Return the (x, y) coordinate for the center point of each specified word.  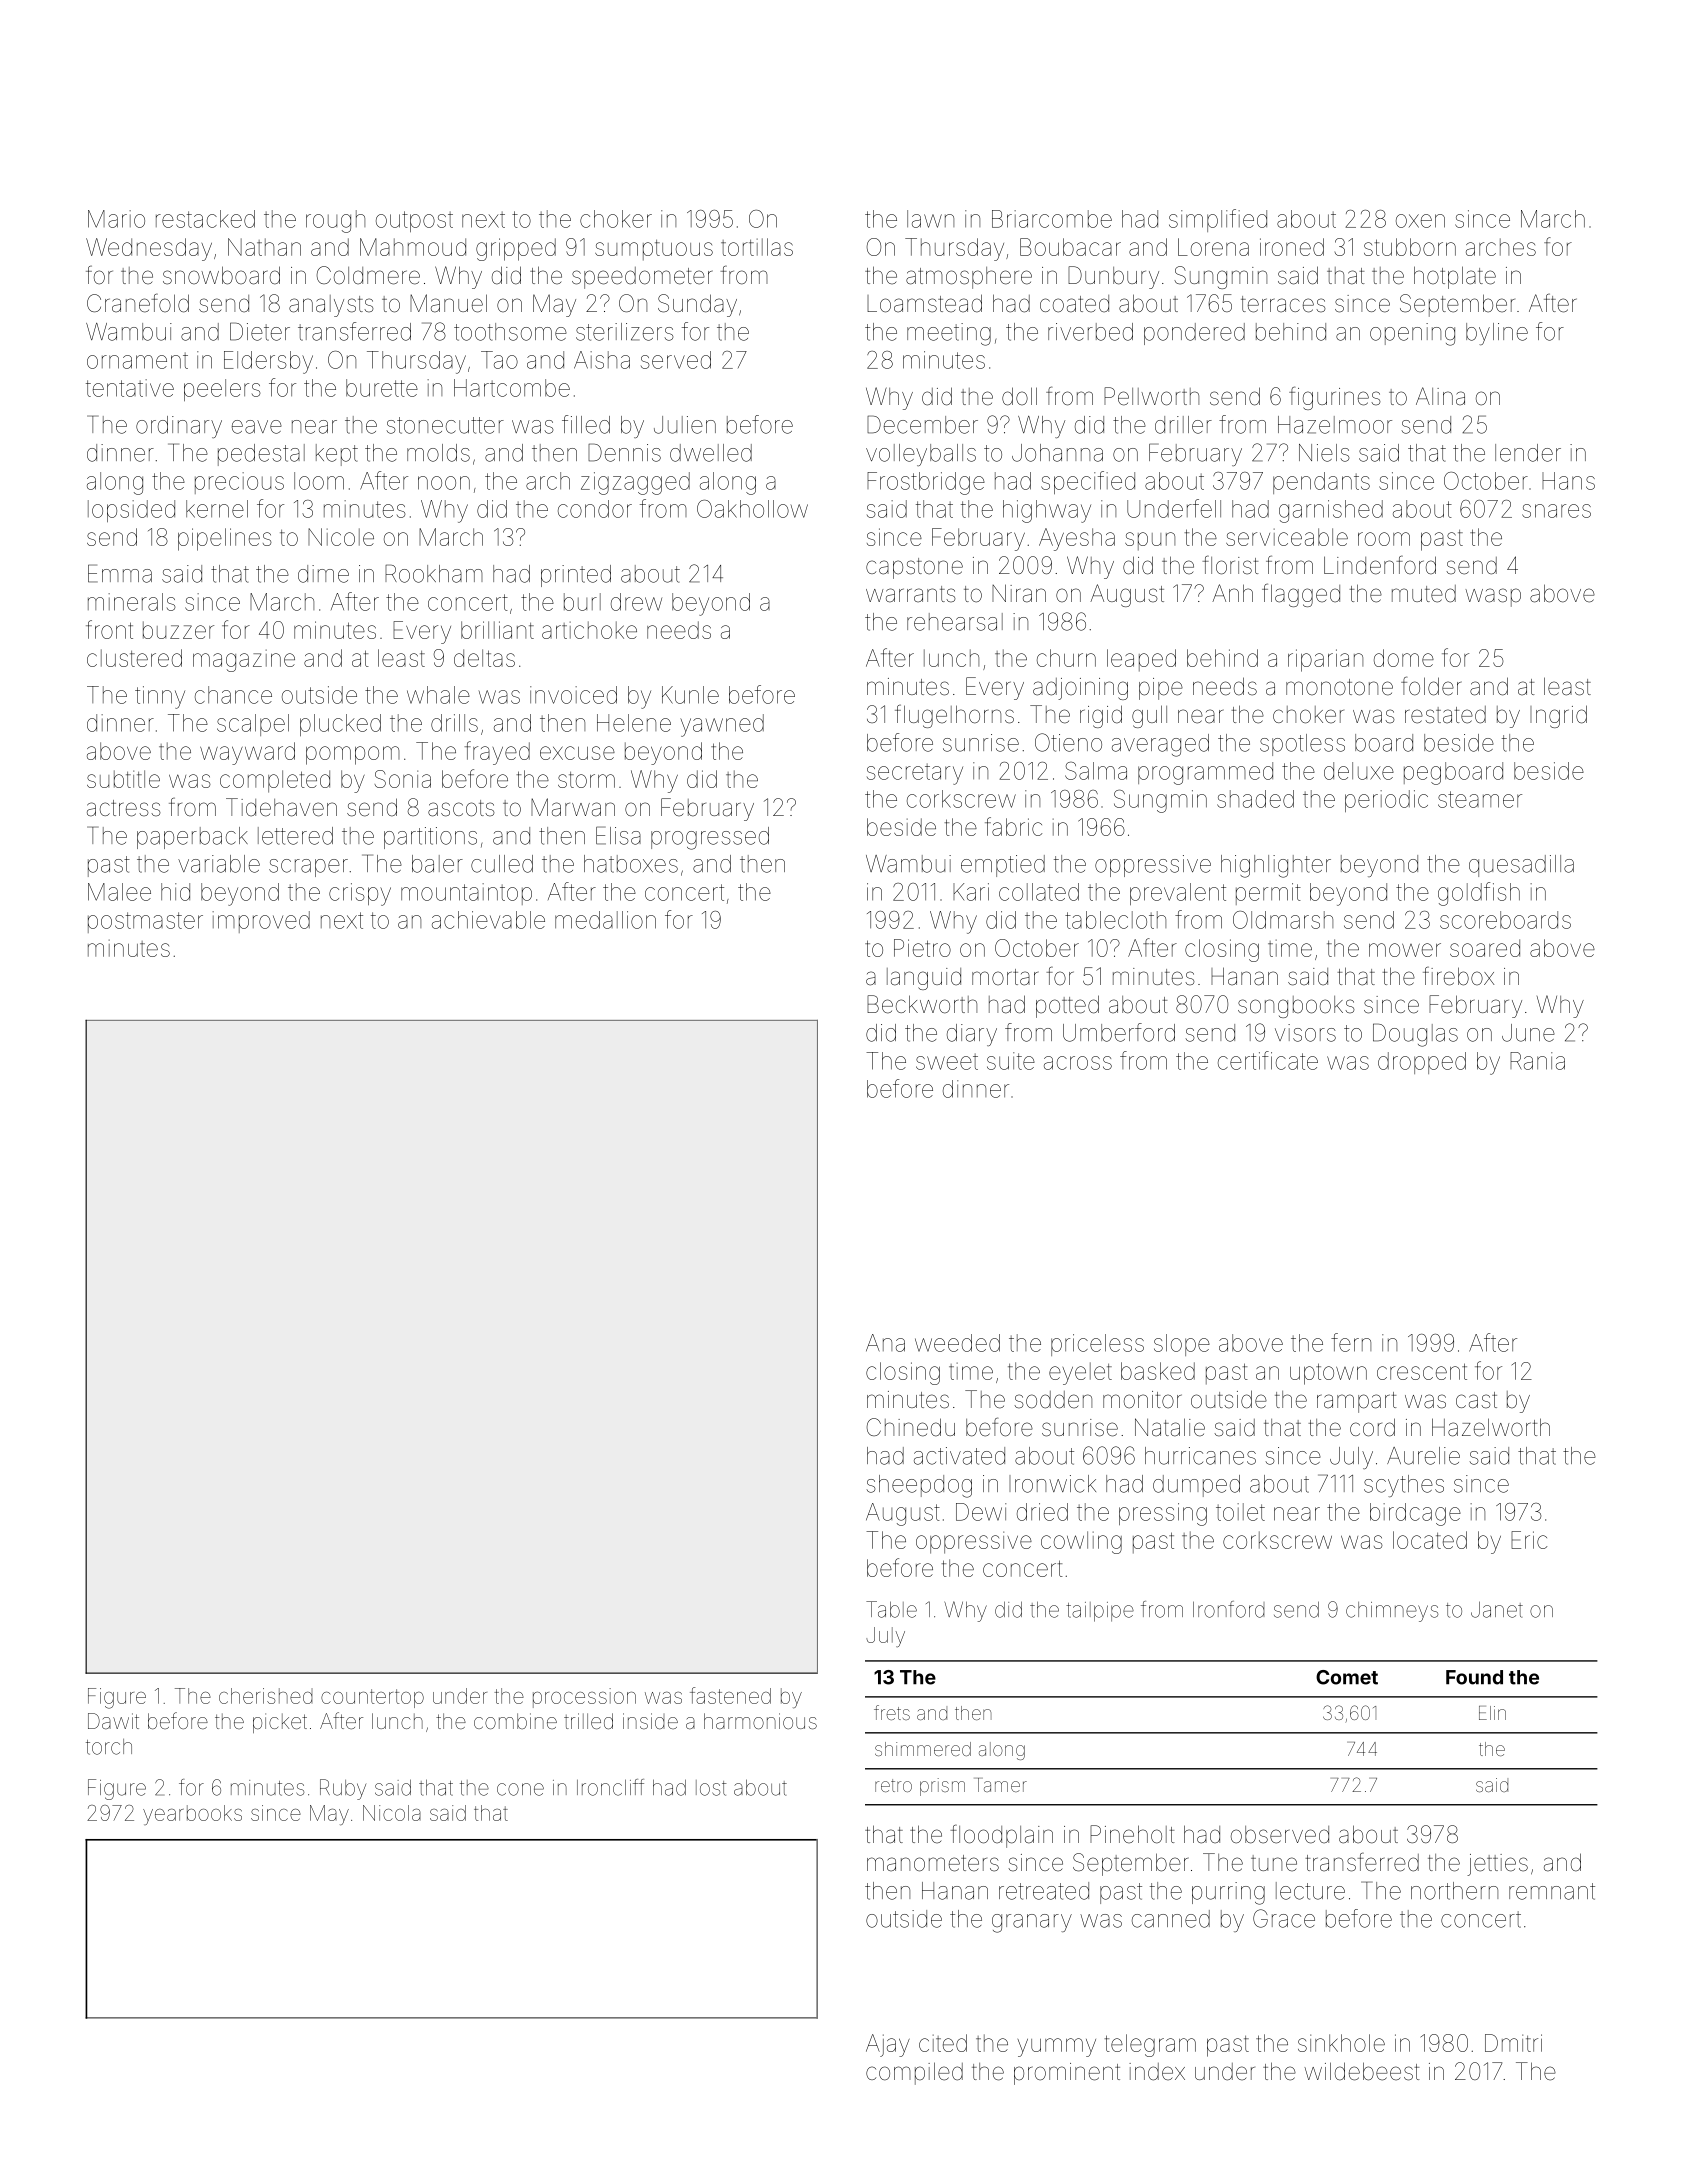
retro (893, 1785)
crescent (1422, 1371)
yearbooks (192, 1815)
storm (586, 780)
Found (1474, 1677)
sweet (947, 1061)
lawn (930, 219)
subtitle (123, 779)
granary (1032, 1923)
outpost (414, 221)
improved (261, 922)
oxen (1420, 221)
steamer (1480, 799)
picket (280, 1723)
